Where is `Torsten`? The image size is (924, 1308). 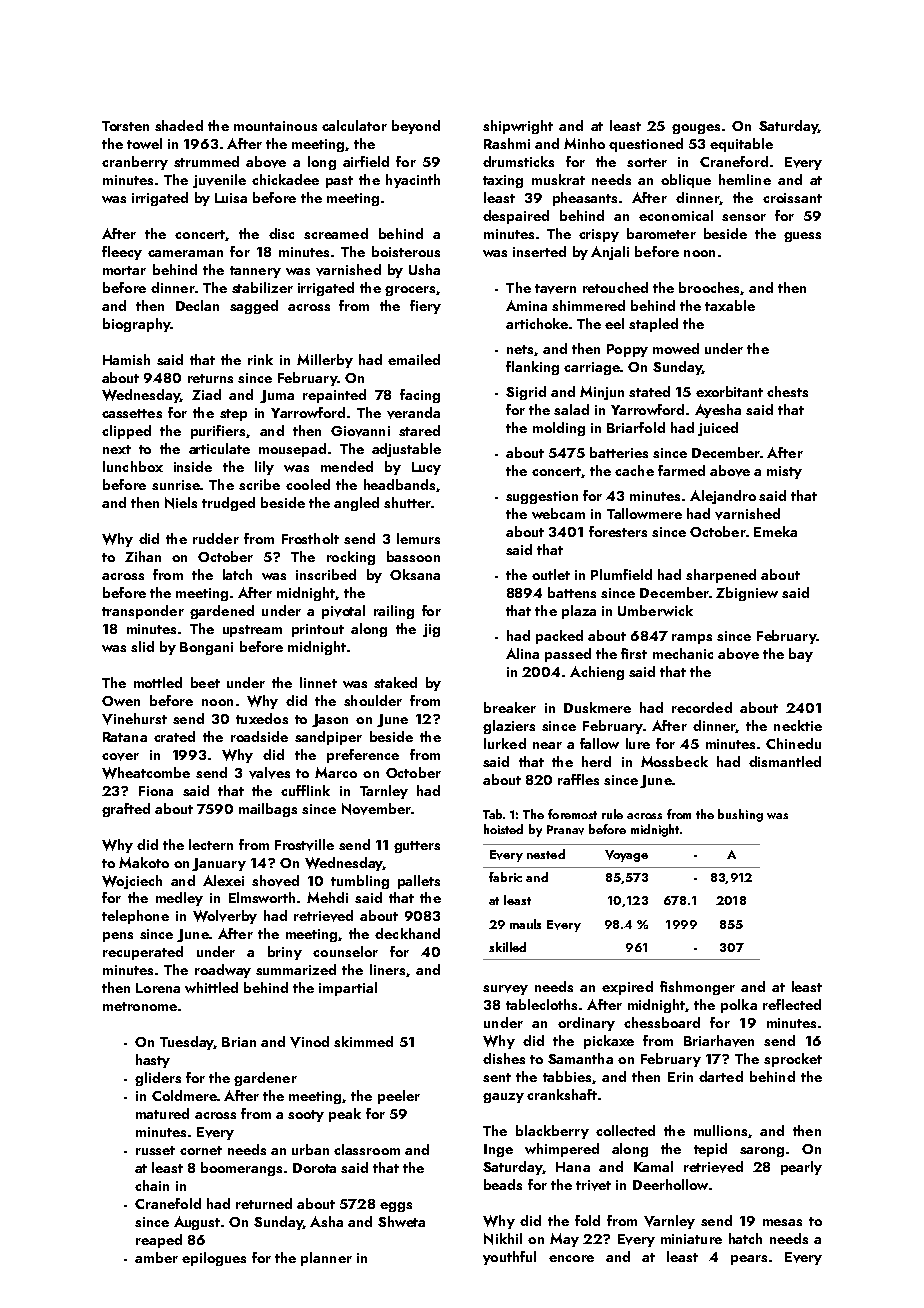
Torsten is located at coordinates (125, 126).
